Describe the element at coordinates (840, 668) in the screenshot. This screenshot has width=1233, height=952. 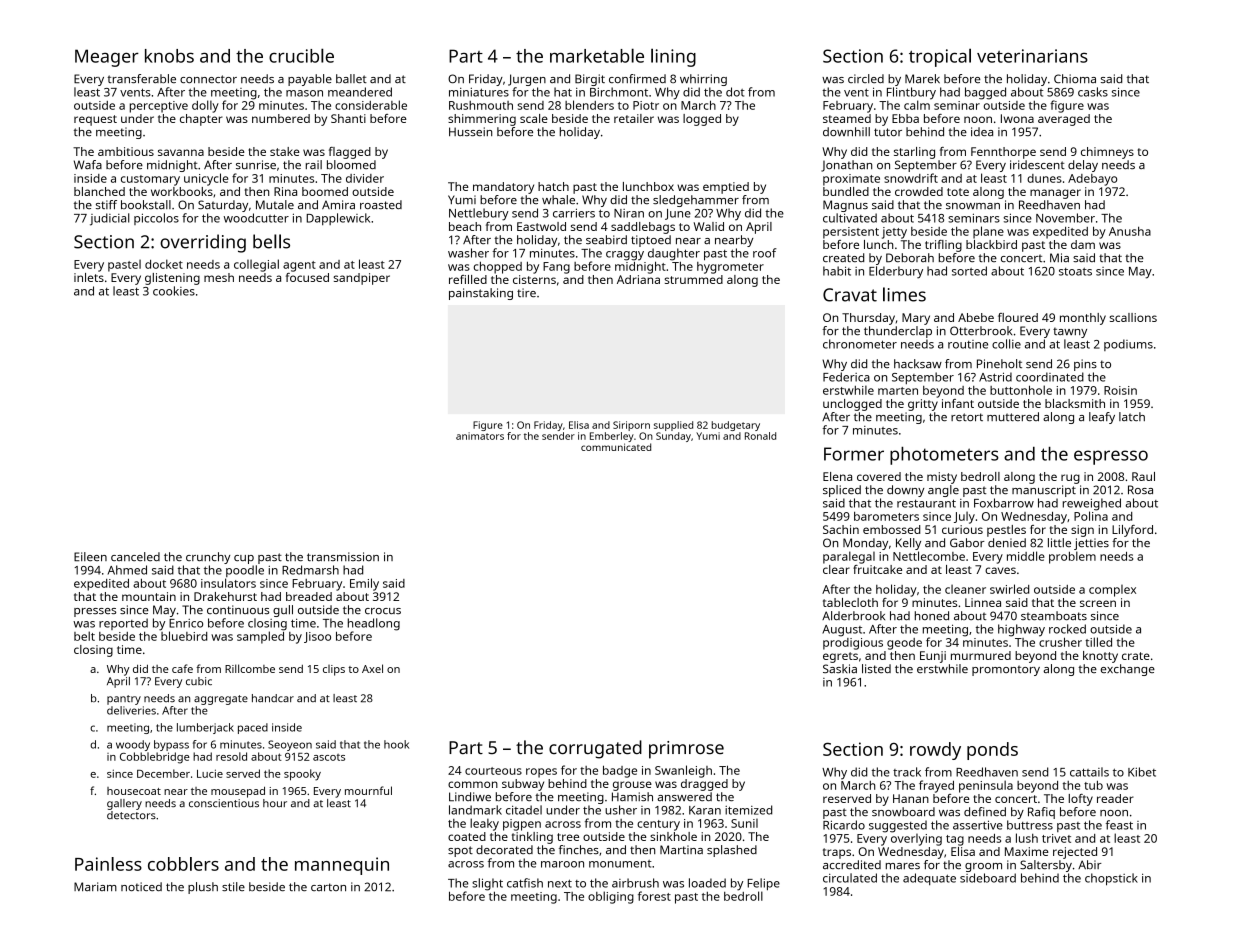
I see `Saskia` at that location.
